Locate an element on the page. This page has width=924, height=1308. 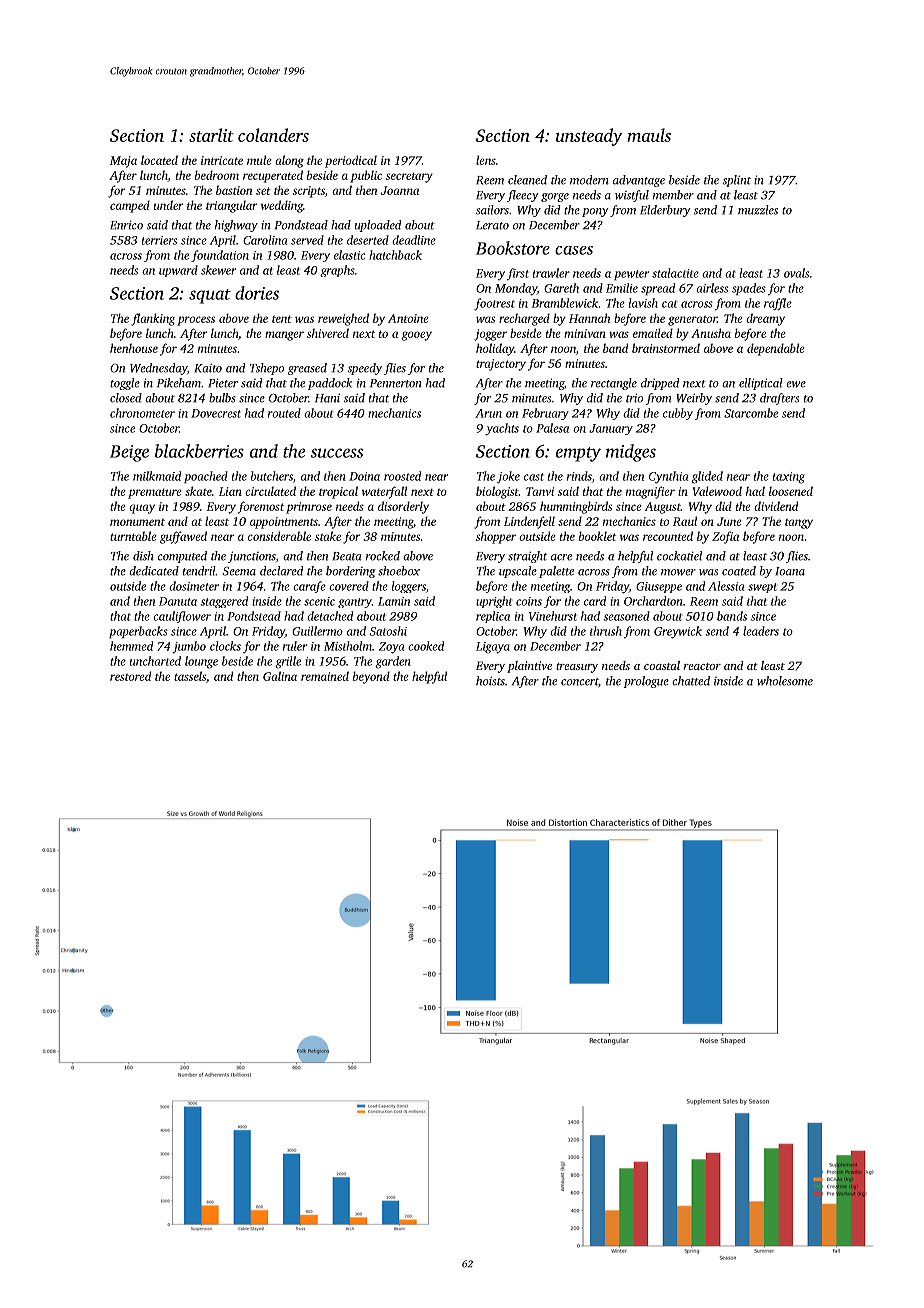
airless is located at coordinates (712, 288).
